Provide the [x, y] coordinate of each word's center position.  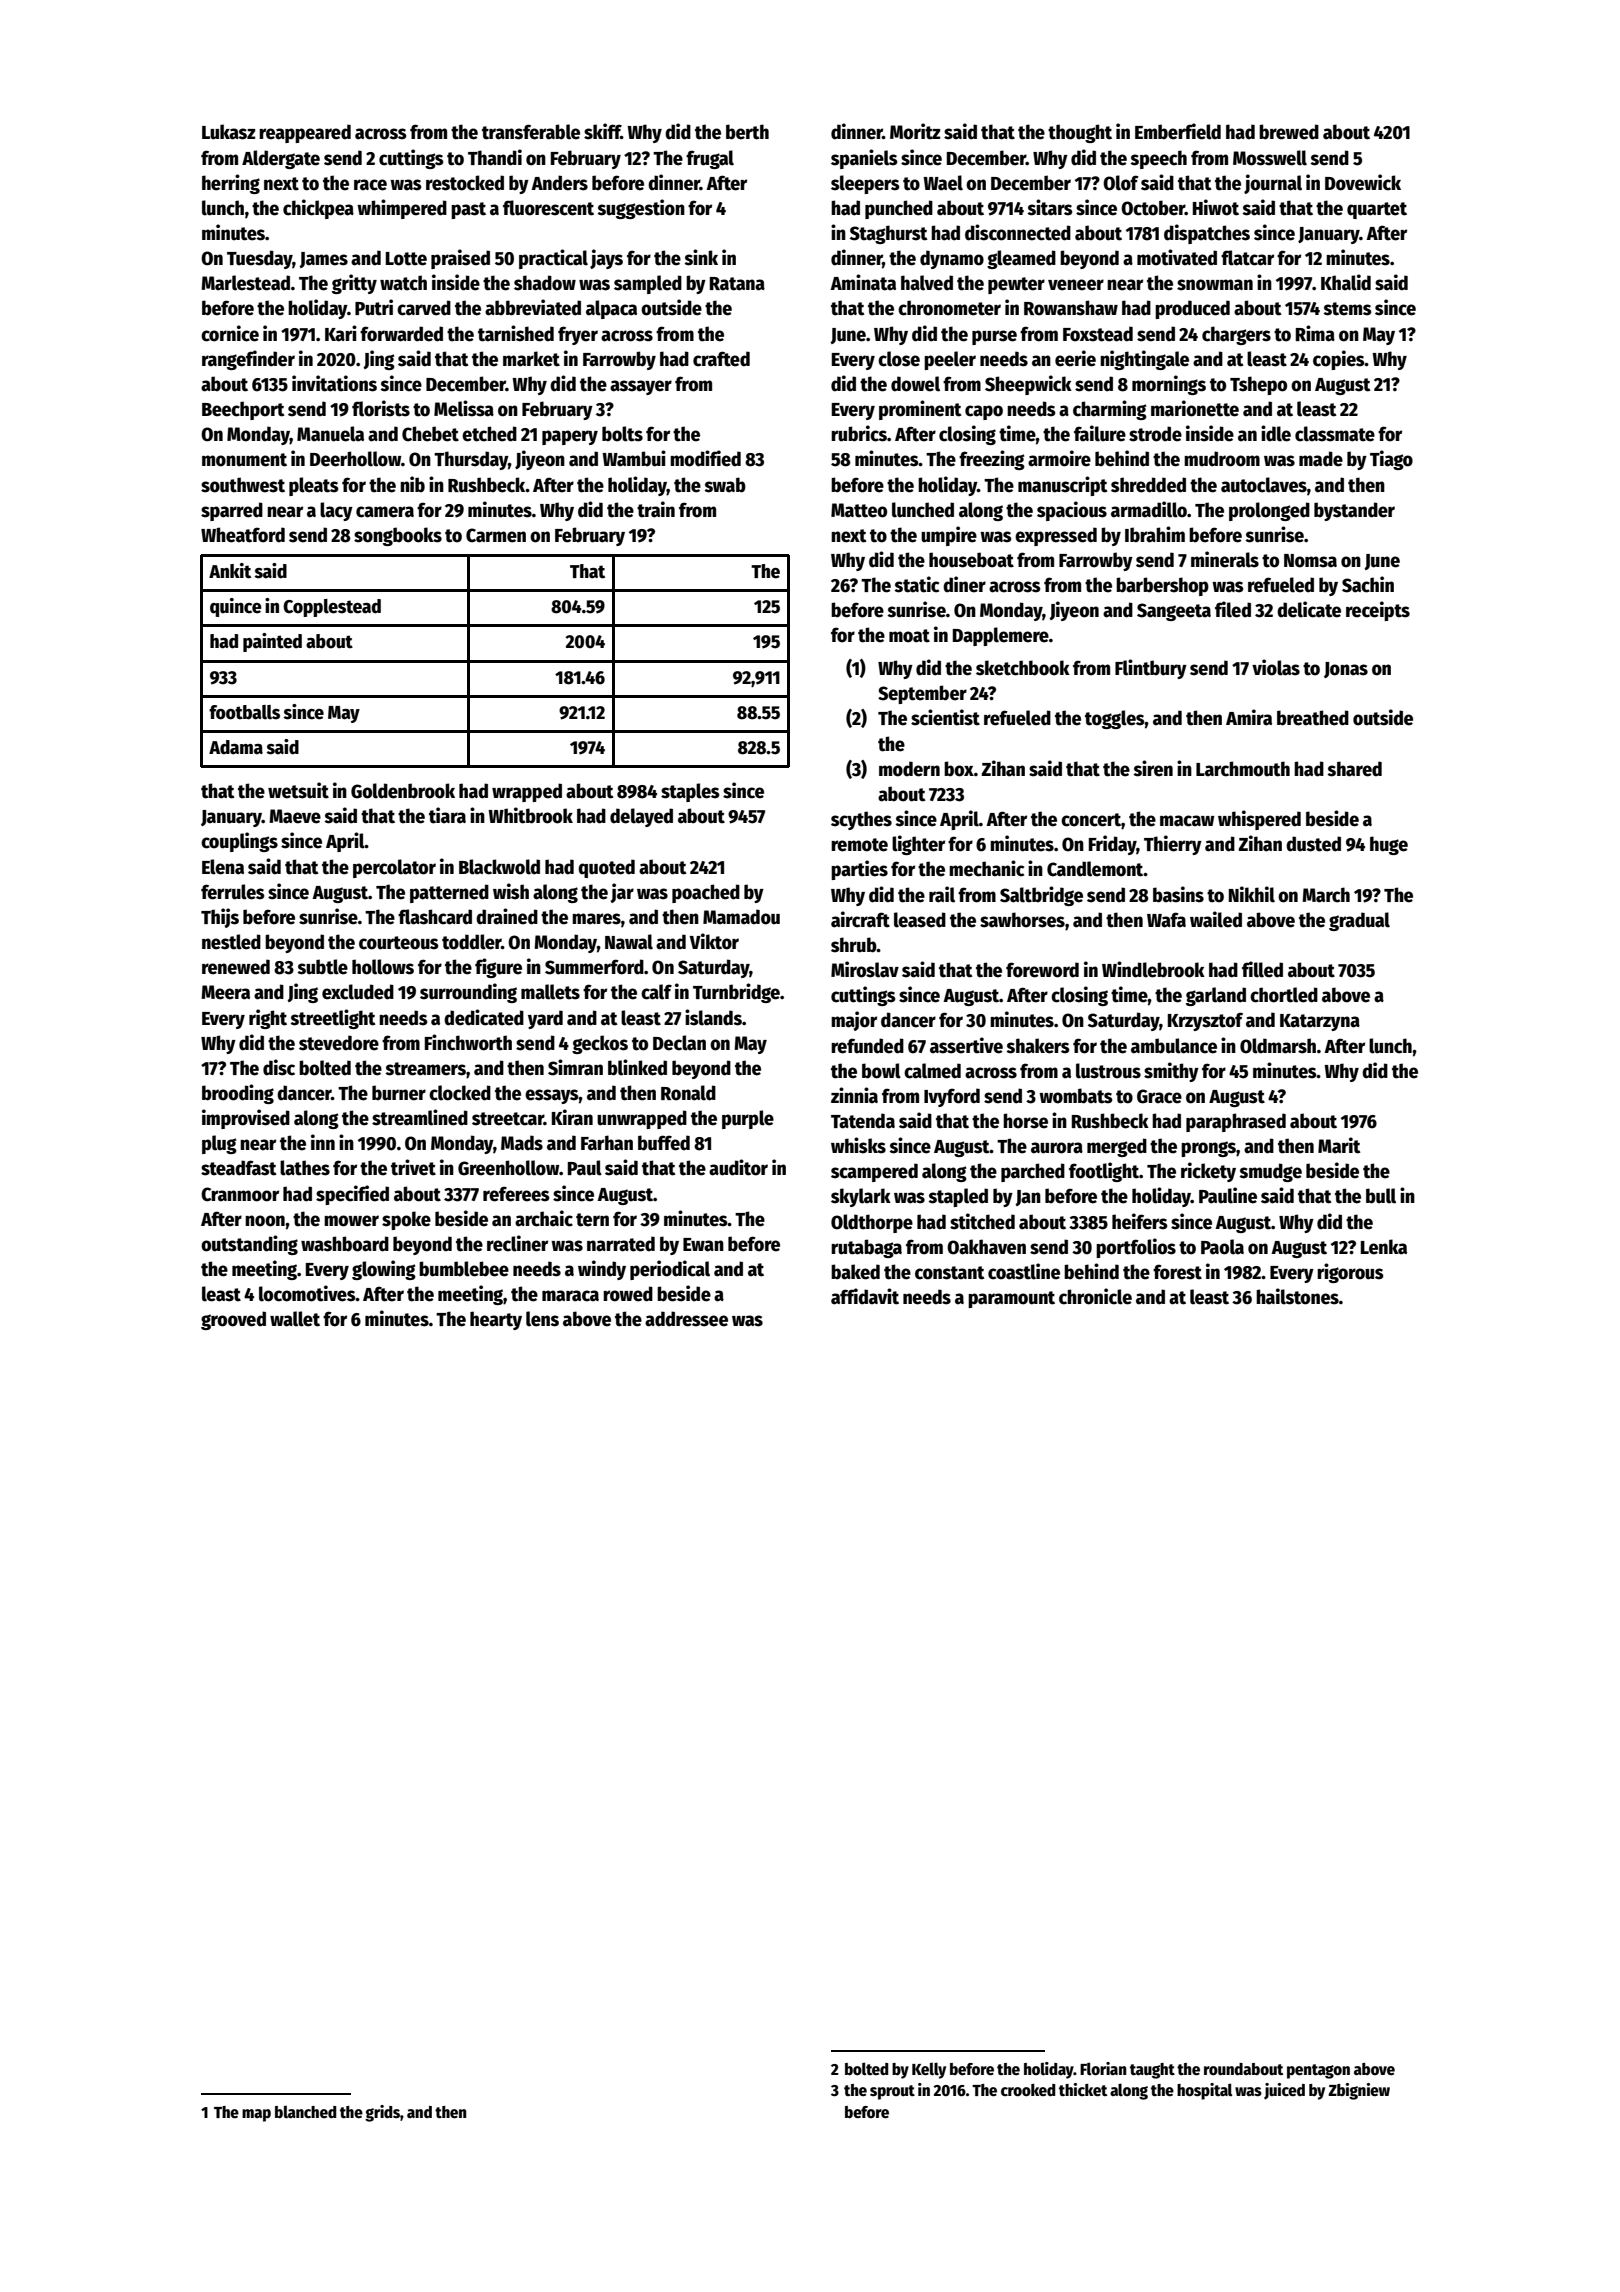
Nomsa [1310, 561]
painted [272, 642]
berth [747, 132]
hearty [496, 1320]
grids [382, 2113]
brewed [1289, 132]
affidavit [865, 1296]
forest [1177, 1272]
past [468, 210]
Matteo [859, 510]
